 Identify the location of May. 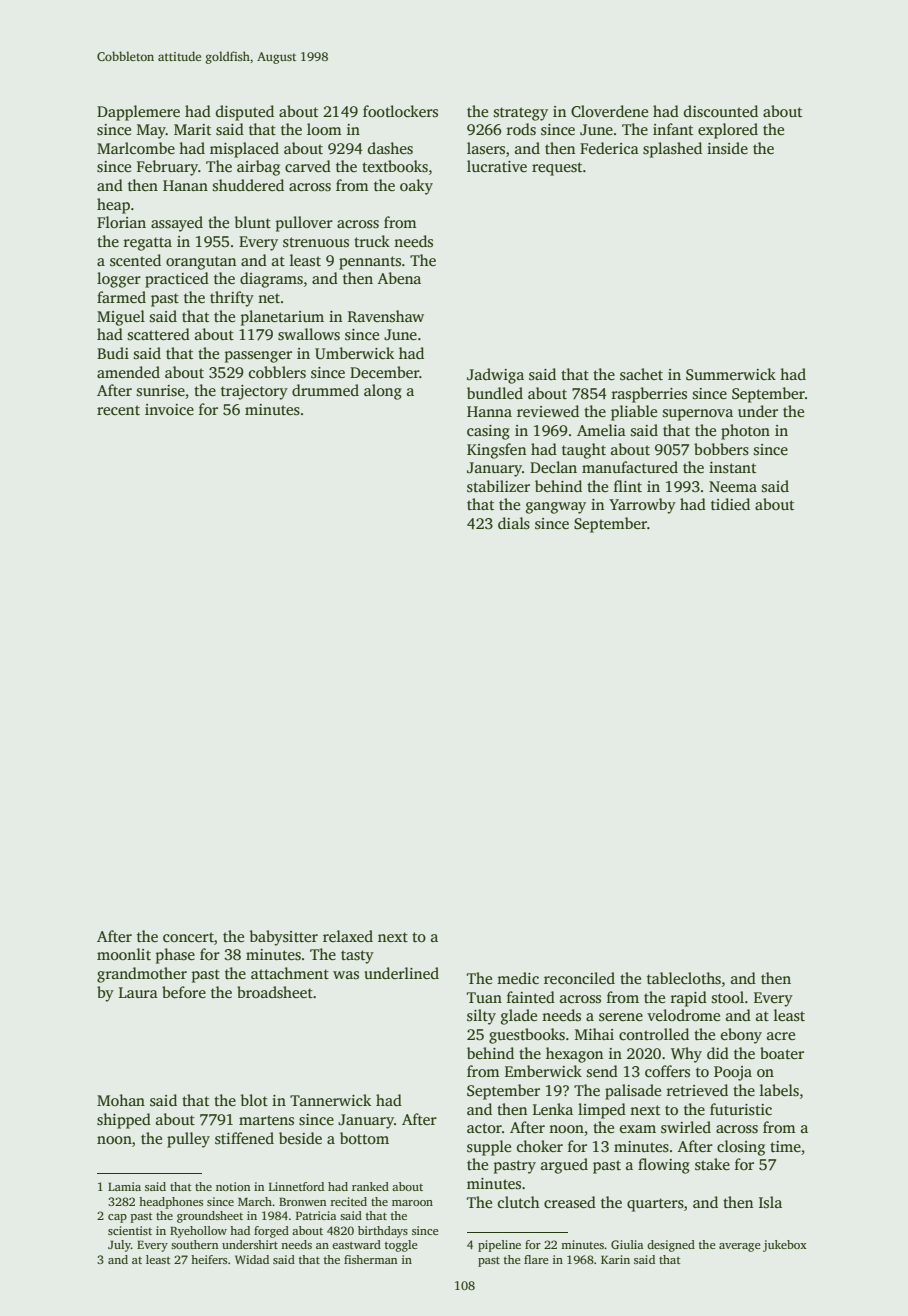
(151, 131).
